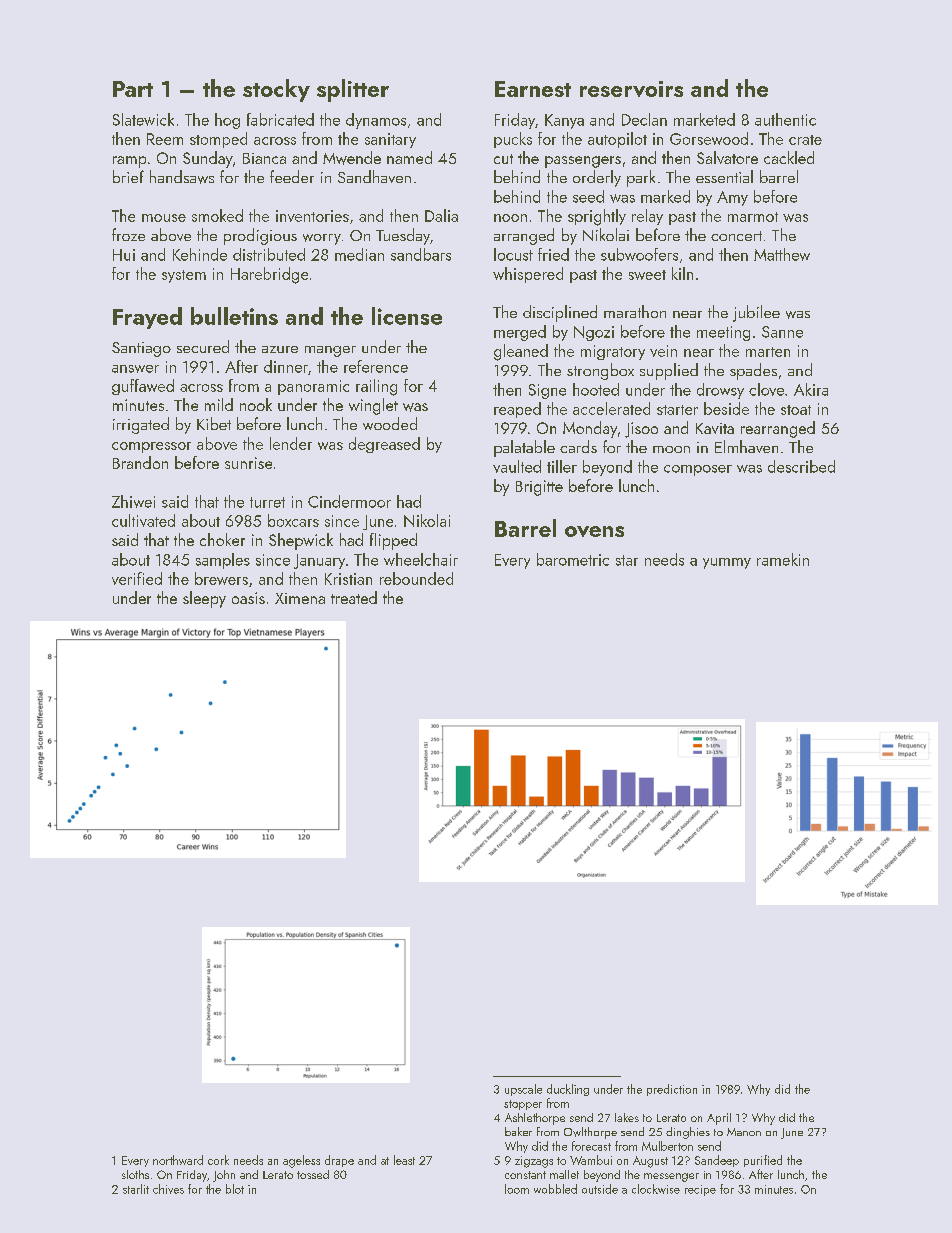 This screenshot has width=952, height=1233. What do you see at coordinates (513, 140) in the screenshot?
I see `pucks` at bounding box center [513, 140].
